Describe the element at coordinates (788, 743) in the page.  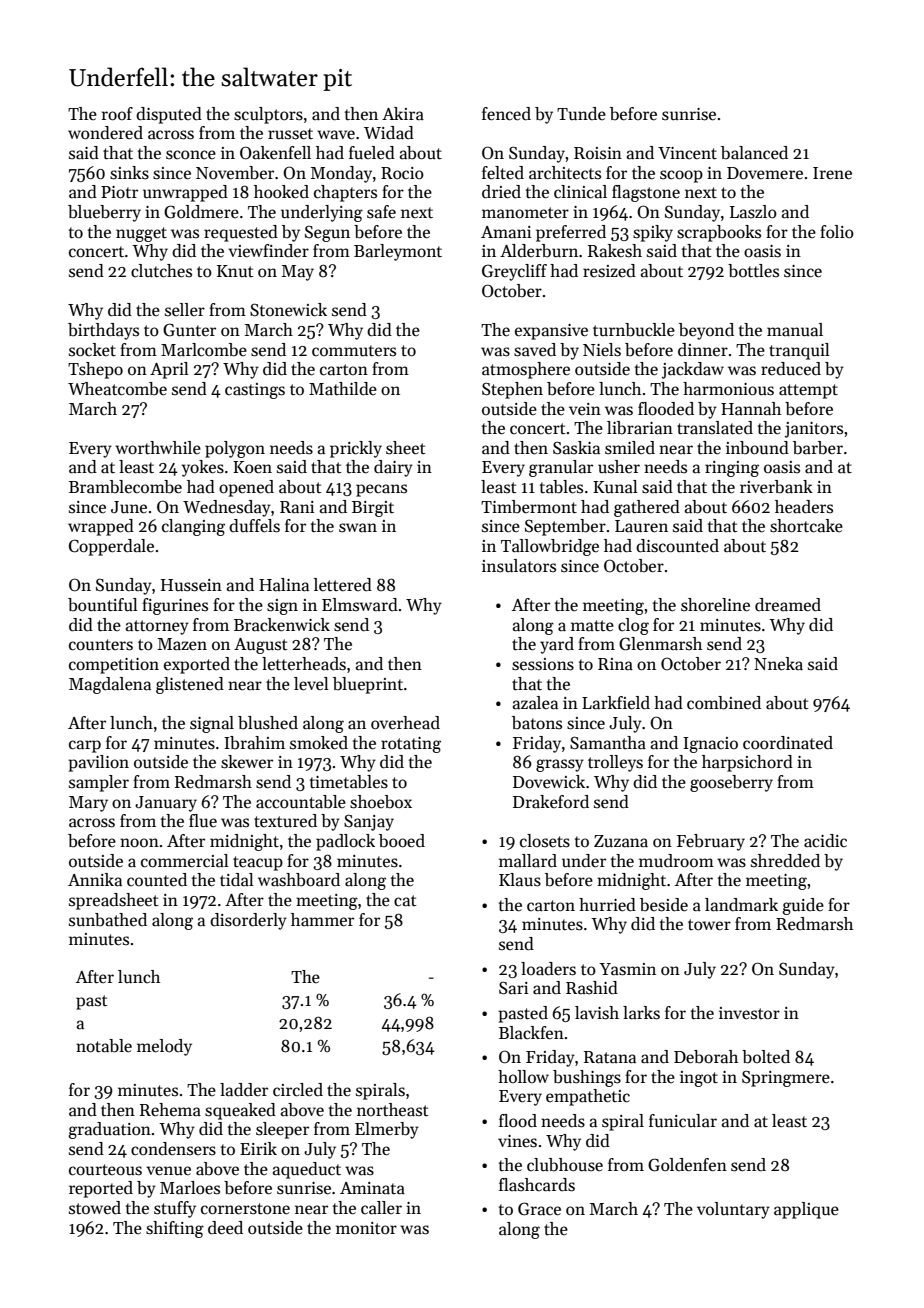
I see `coordinated` at that location.
